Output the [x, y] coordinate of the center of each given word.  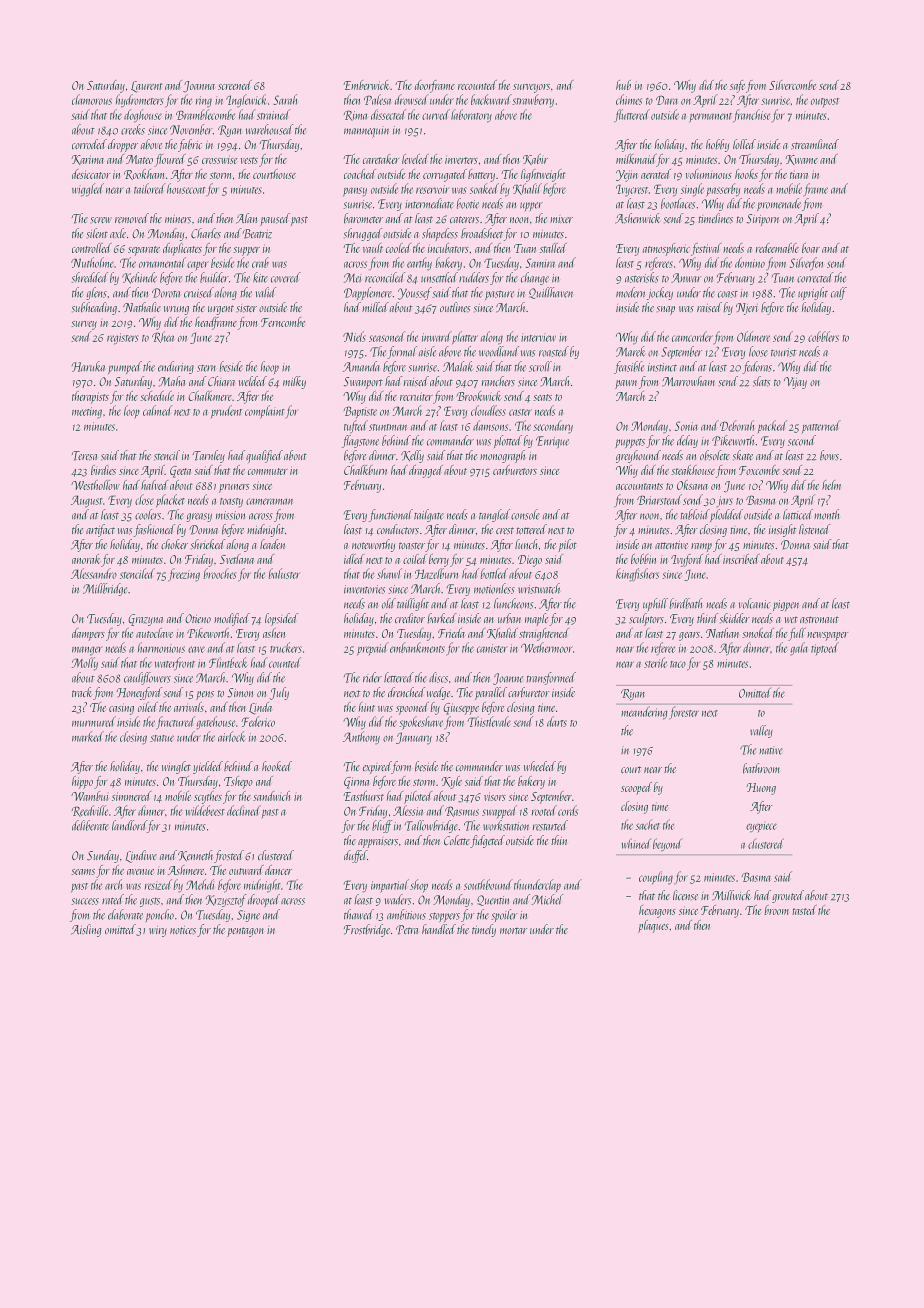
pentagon [245, 932]
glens [96, 293]
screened [235, 85]
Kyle [451, 782]
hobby [717, 145]
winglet [176, 767]
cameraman [269, 501]
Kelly [412, 456]
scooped [636, 788]
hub [623, 85]
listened [814, 529]
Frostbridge [367, 930]
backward [491, 99]
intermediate [429, 203]
